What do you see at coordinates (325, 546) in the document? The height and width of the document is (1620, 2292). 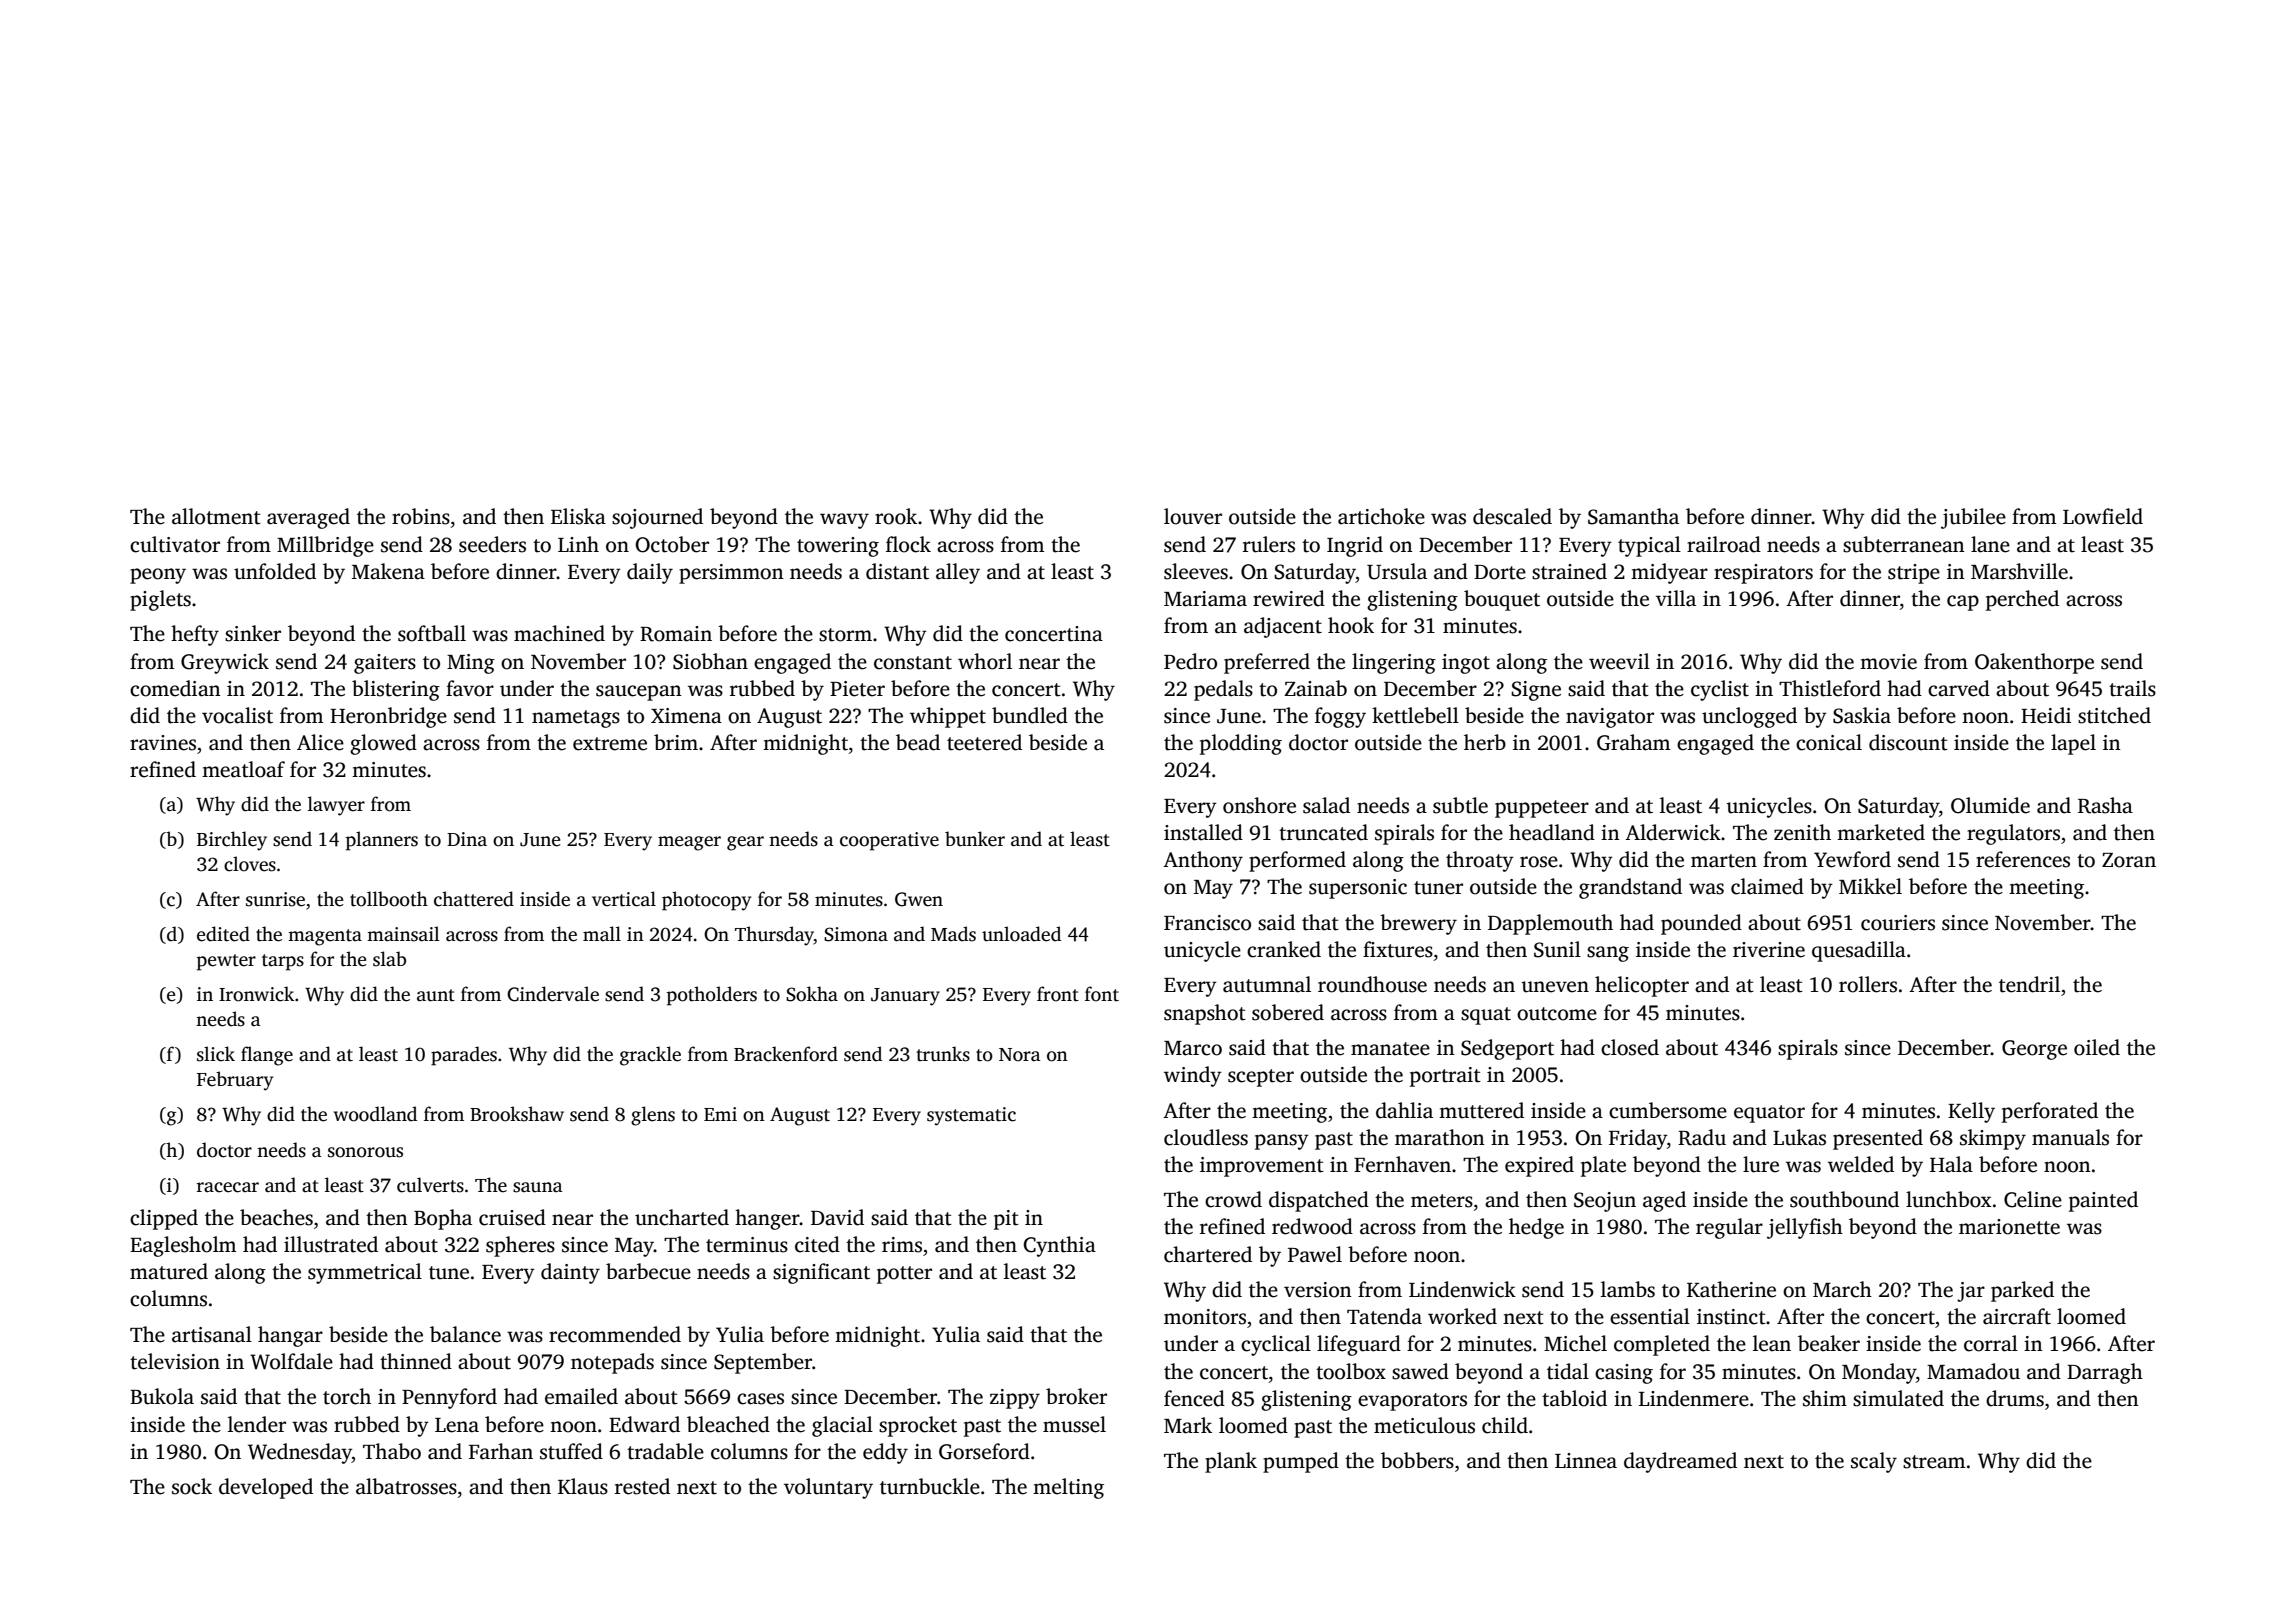 I see `Millbridge` at bounding box center [325, 546].
